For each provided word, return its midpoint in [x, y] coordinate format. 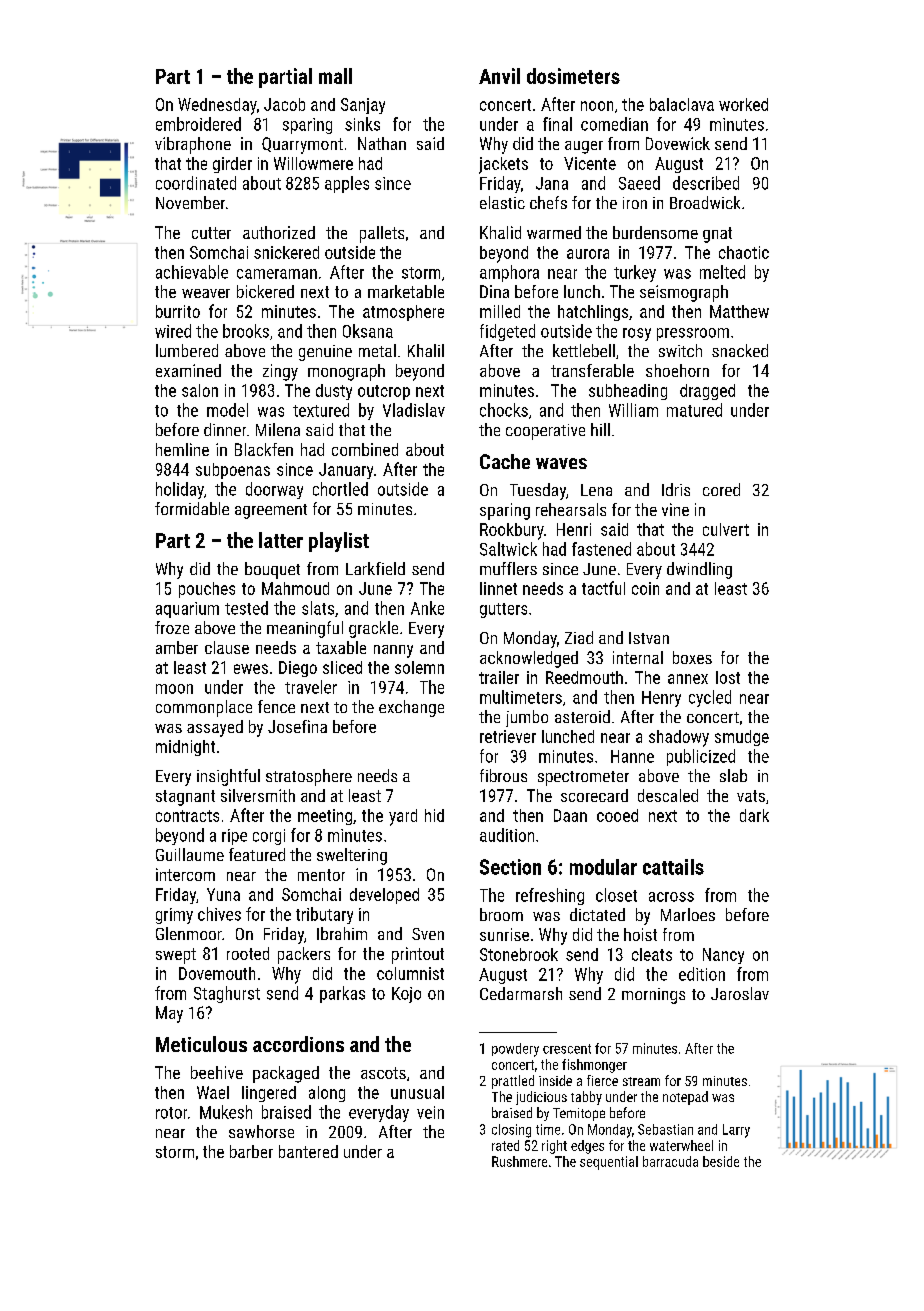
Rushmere [519, 1161]
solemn [419, 667]
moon [174, 689]
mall [335, 76]
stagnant [185, 798]
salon [200, 390]
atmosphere [403, 313]
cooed [617, 815]
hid [434, 815]
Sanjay [363, 106]
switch [680, 350]
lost [728, 677]
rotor [171, 1113]
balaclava [682, 104]
